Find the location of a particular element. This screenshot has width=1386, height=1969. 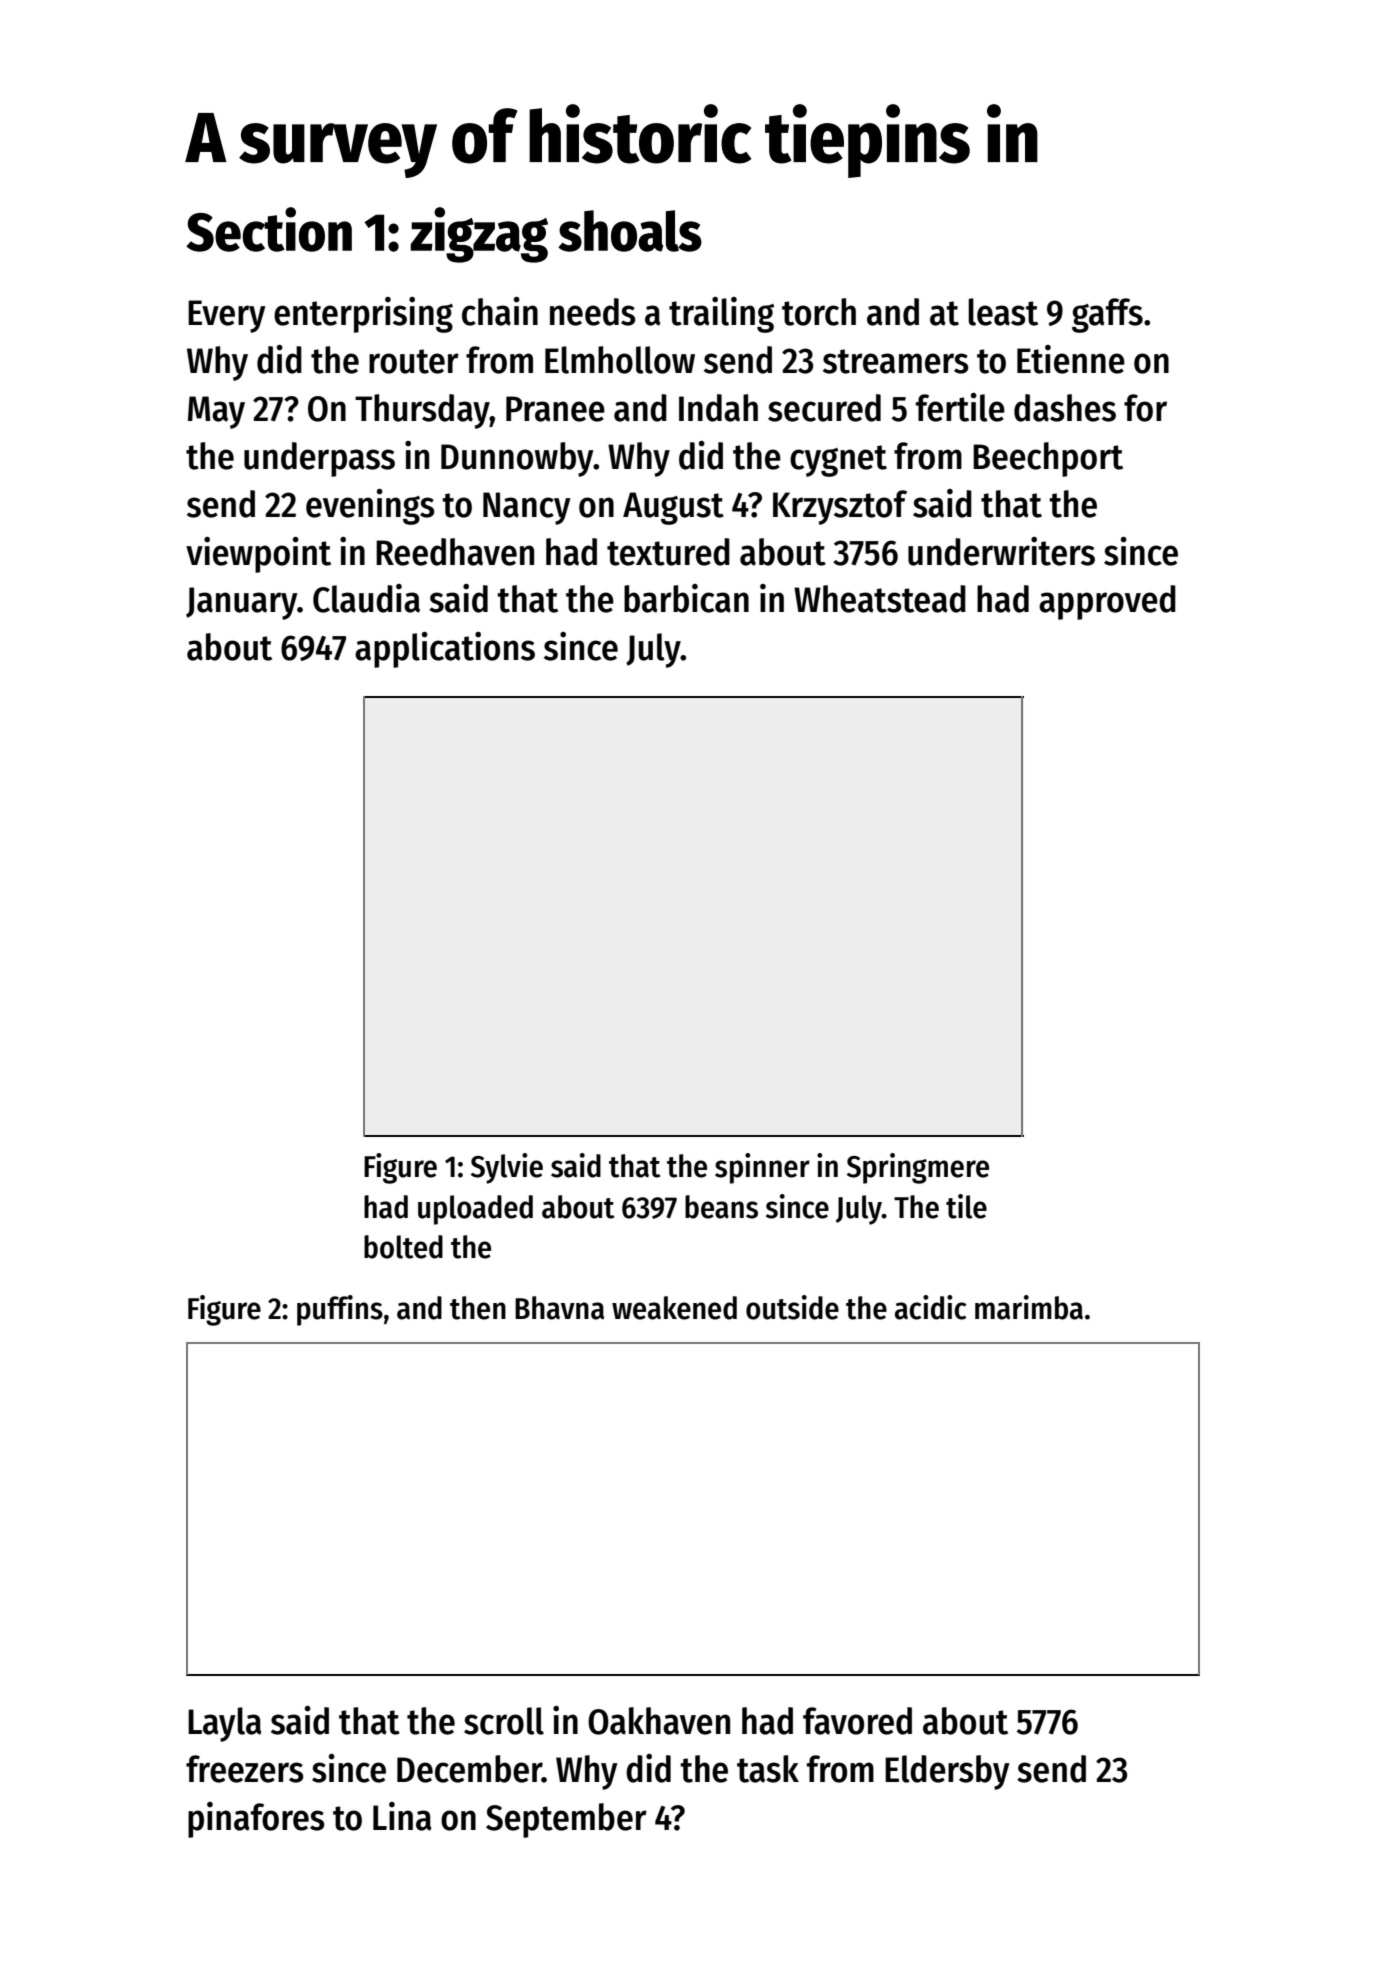

gaffs is located at coordinates (1107, 315).
